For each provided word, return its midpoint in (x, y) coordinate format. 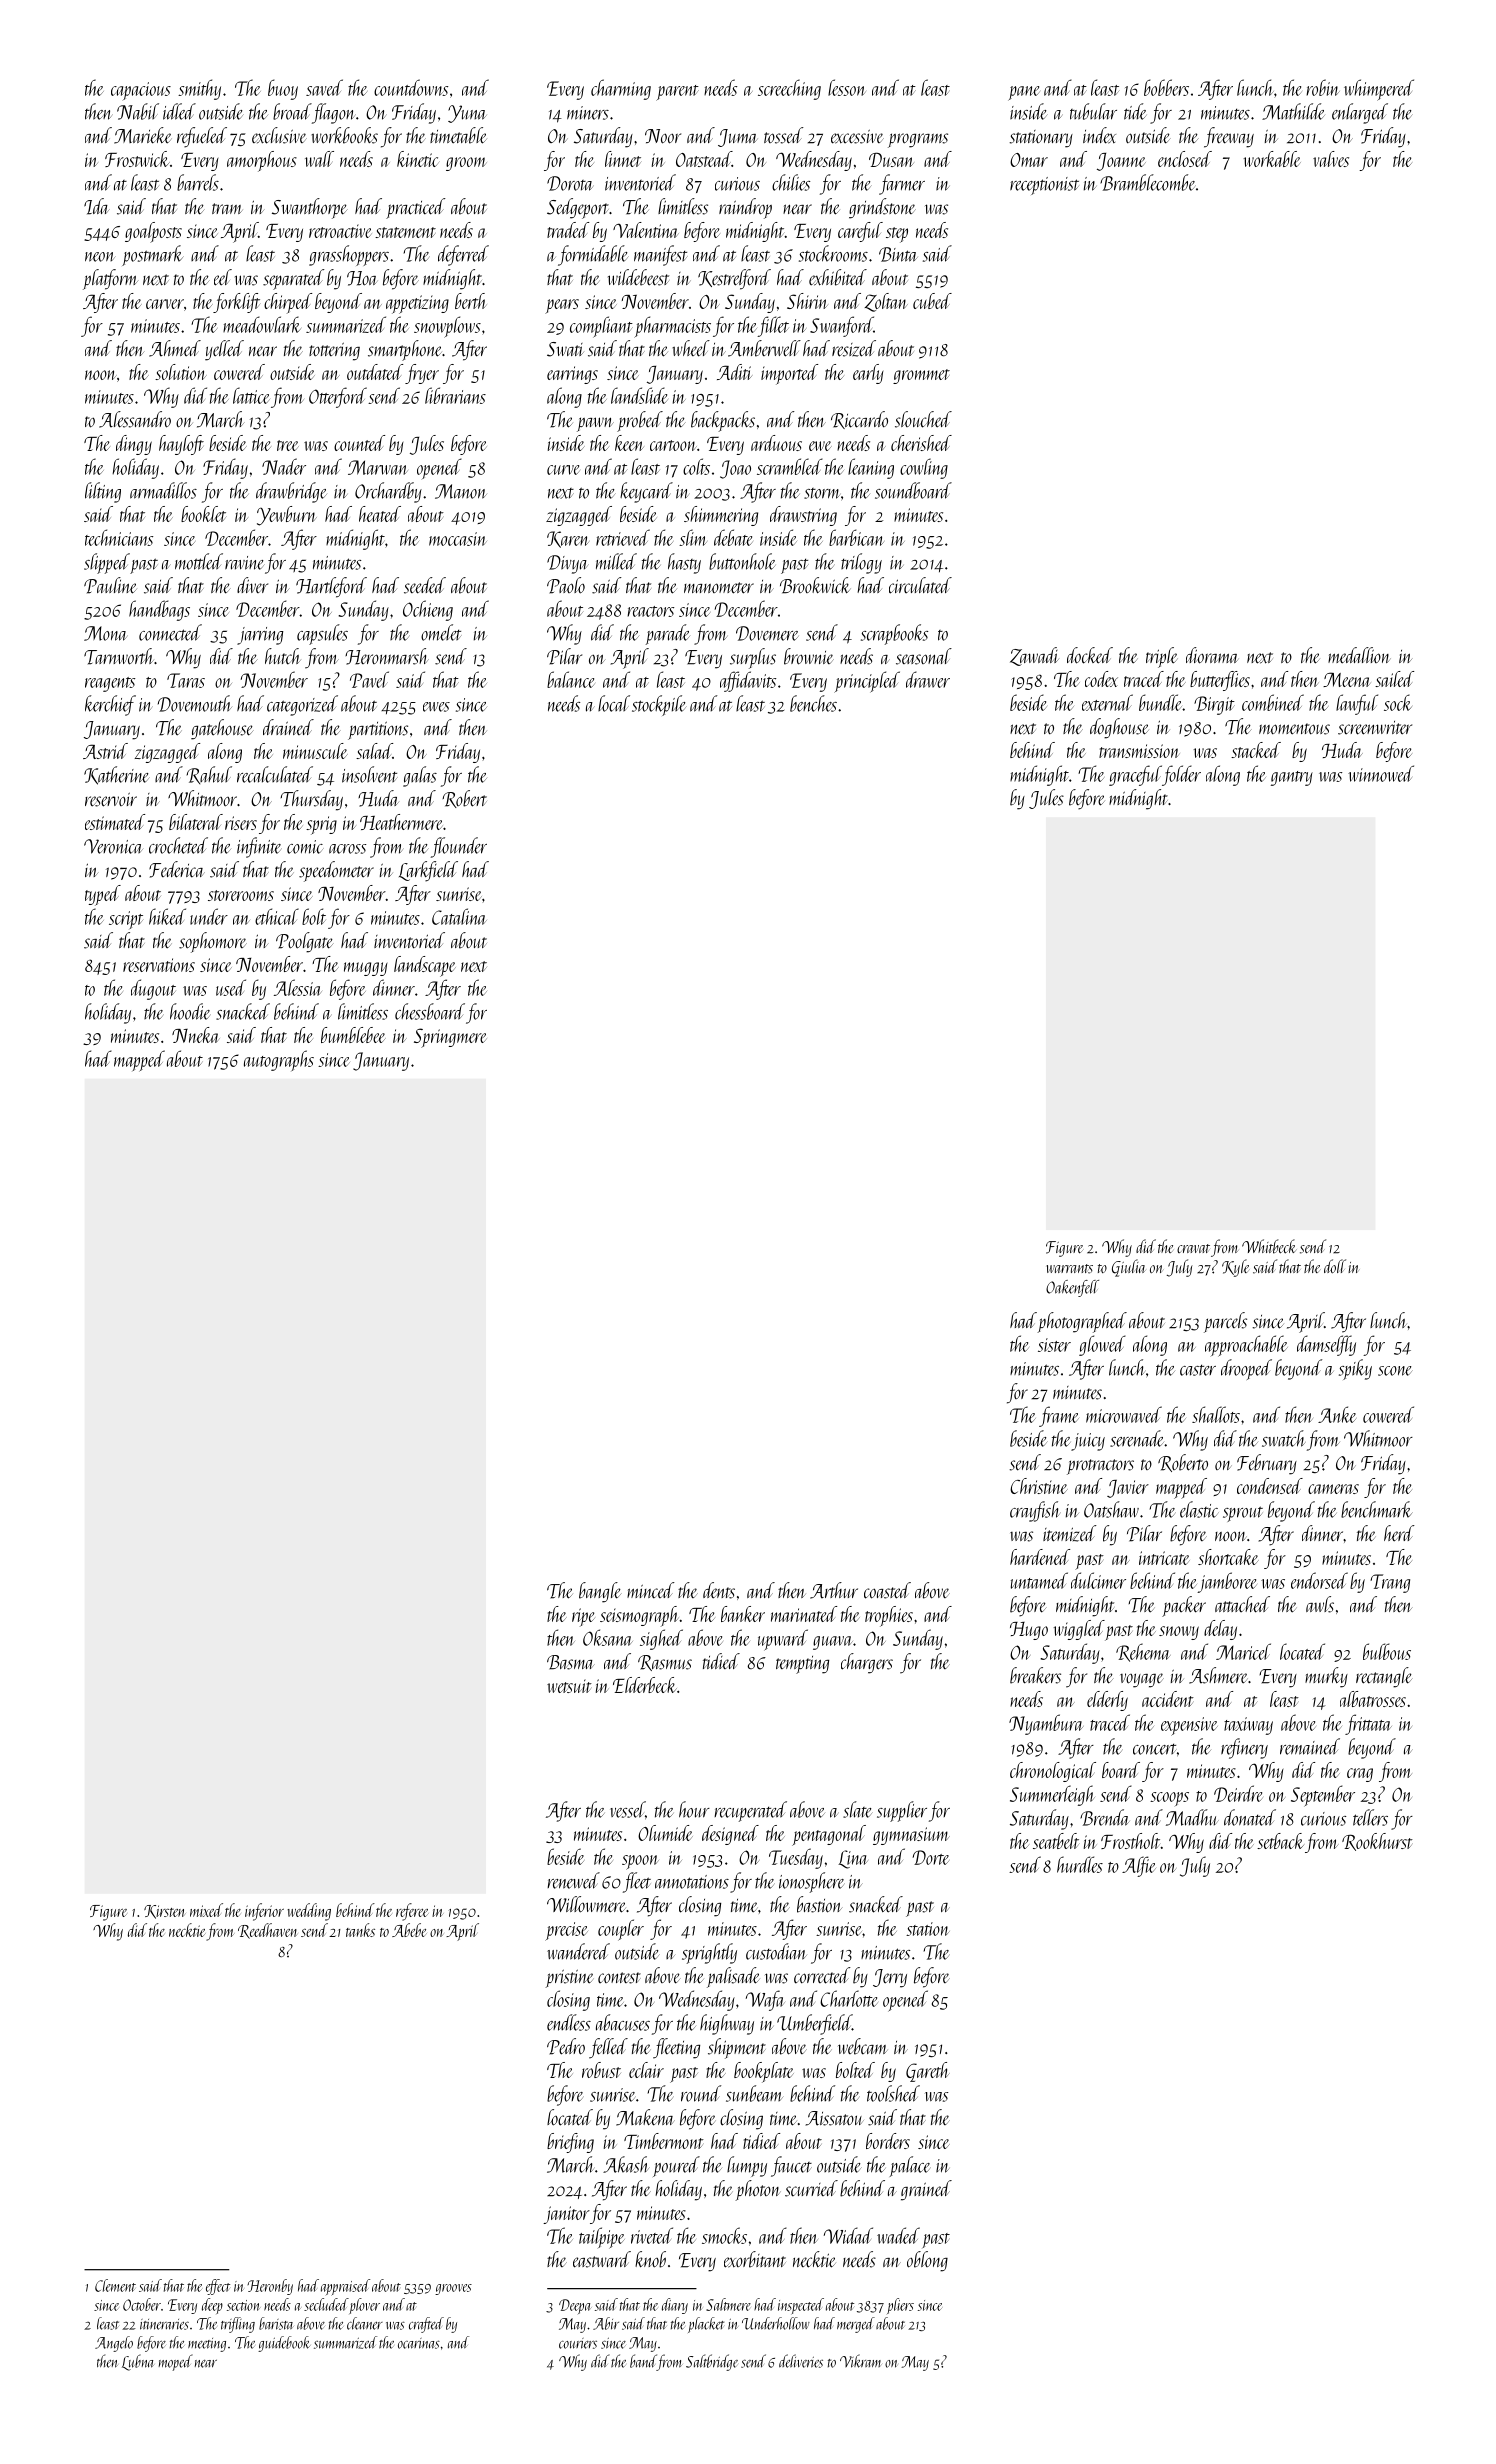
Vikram (860, 2361)
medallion (1359, 655)
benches (813, 703)
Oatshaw (1111, 1509)
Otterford (338, 397)
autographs (279, 1060)
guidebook (284, 2344)
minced (651, 1590)
